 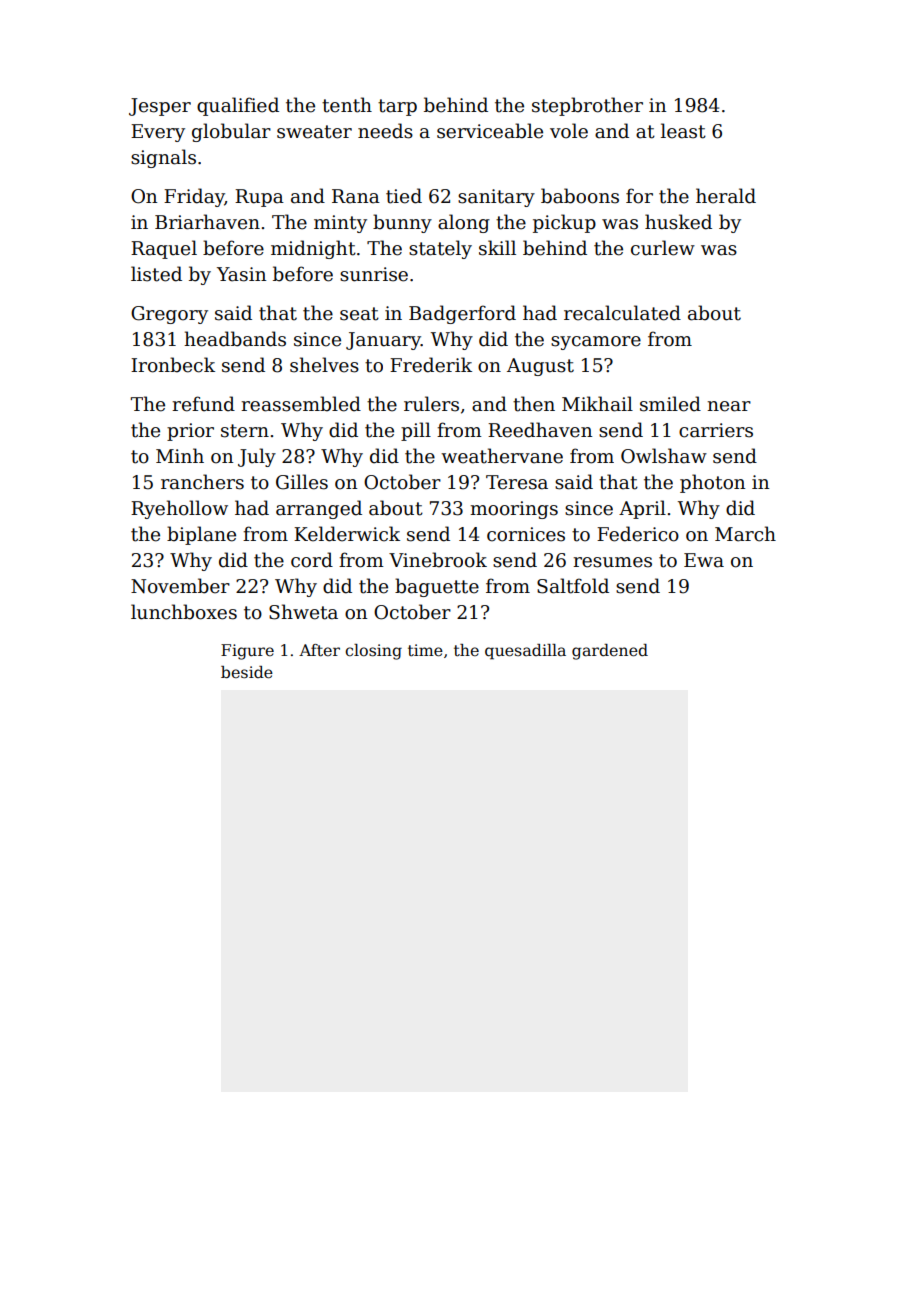 What do you see at coordinates (385, 131) in the document?
I see `needs` at bounding box center [385, 131].
